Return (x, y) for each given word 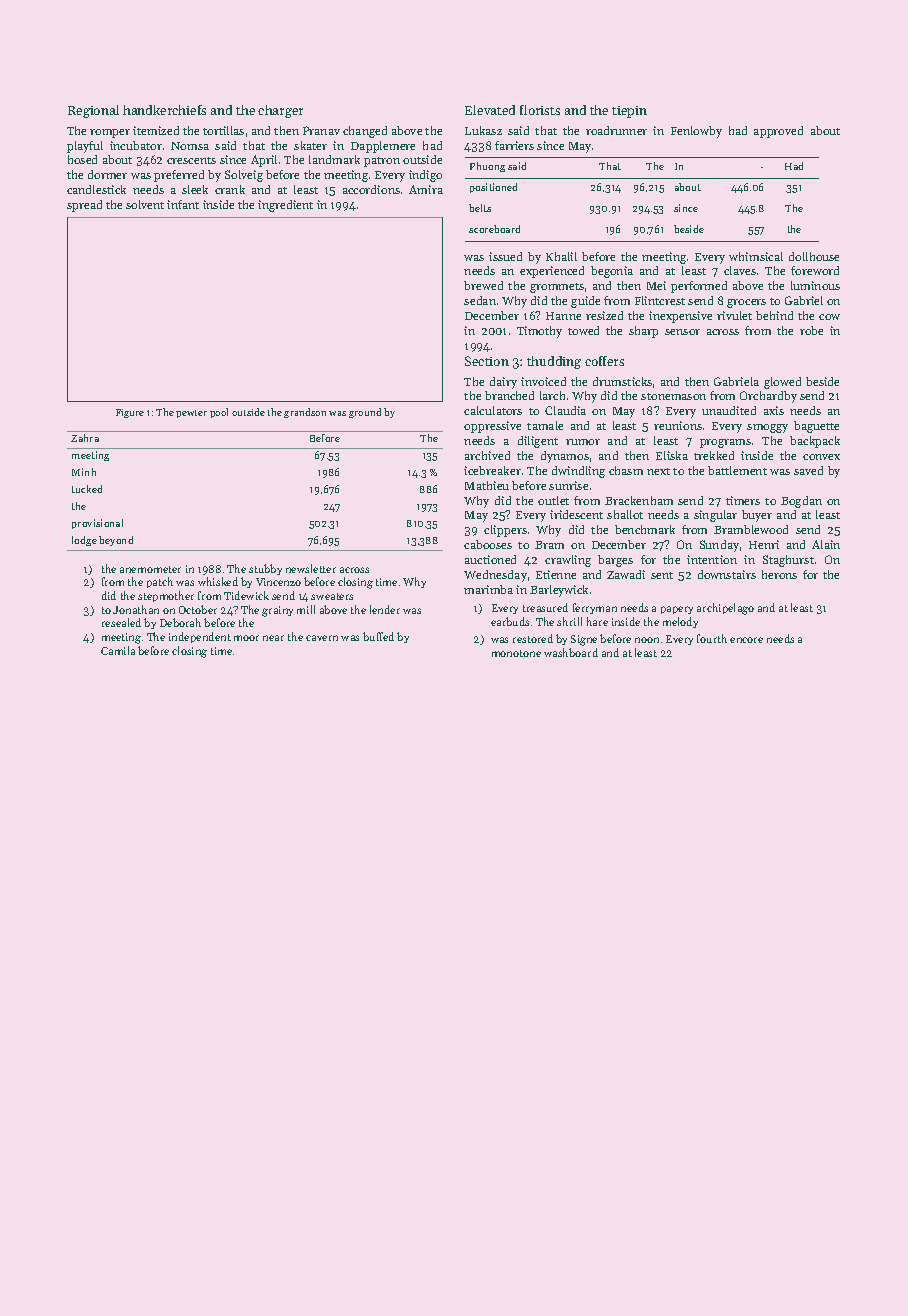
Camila (118, 650)
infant (183, 204)
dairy (503, 383)
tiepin (629, 112)
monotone (516, 653)
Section (487, 361)
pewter (191, 414)
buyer (757, 516)
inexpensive (680, 317)
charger (280, 111)
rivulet (734, 315)
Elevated (490, 110)
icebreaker (492, 470)
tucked (87, 489)
